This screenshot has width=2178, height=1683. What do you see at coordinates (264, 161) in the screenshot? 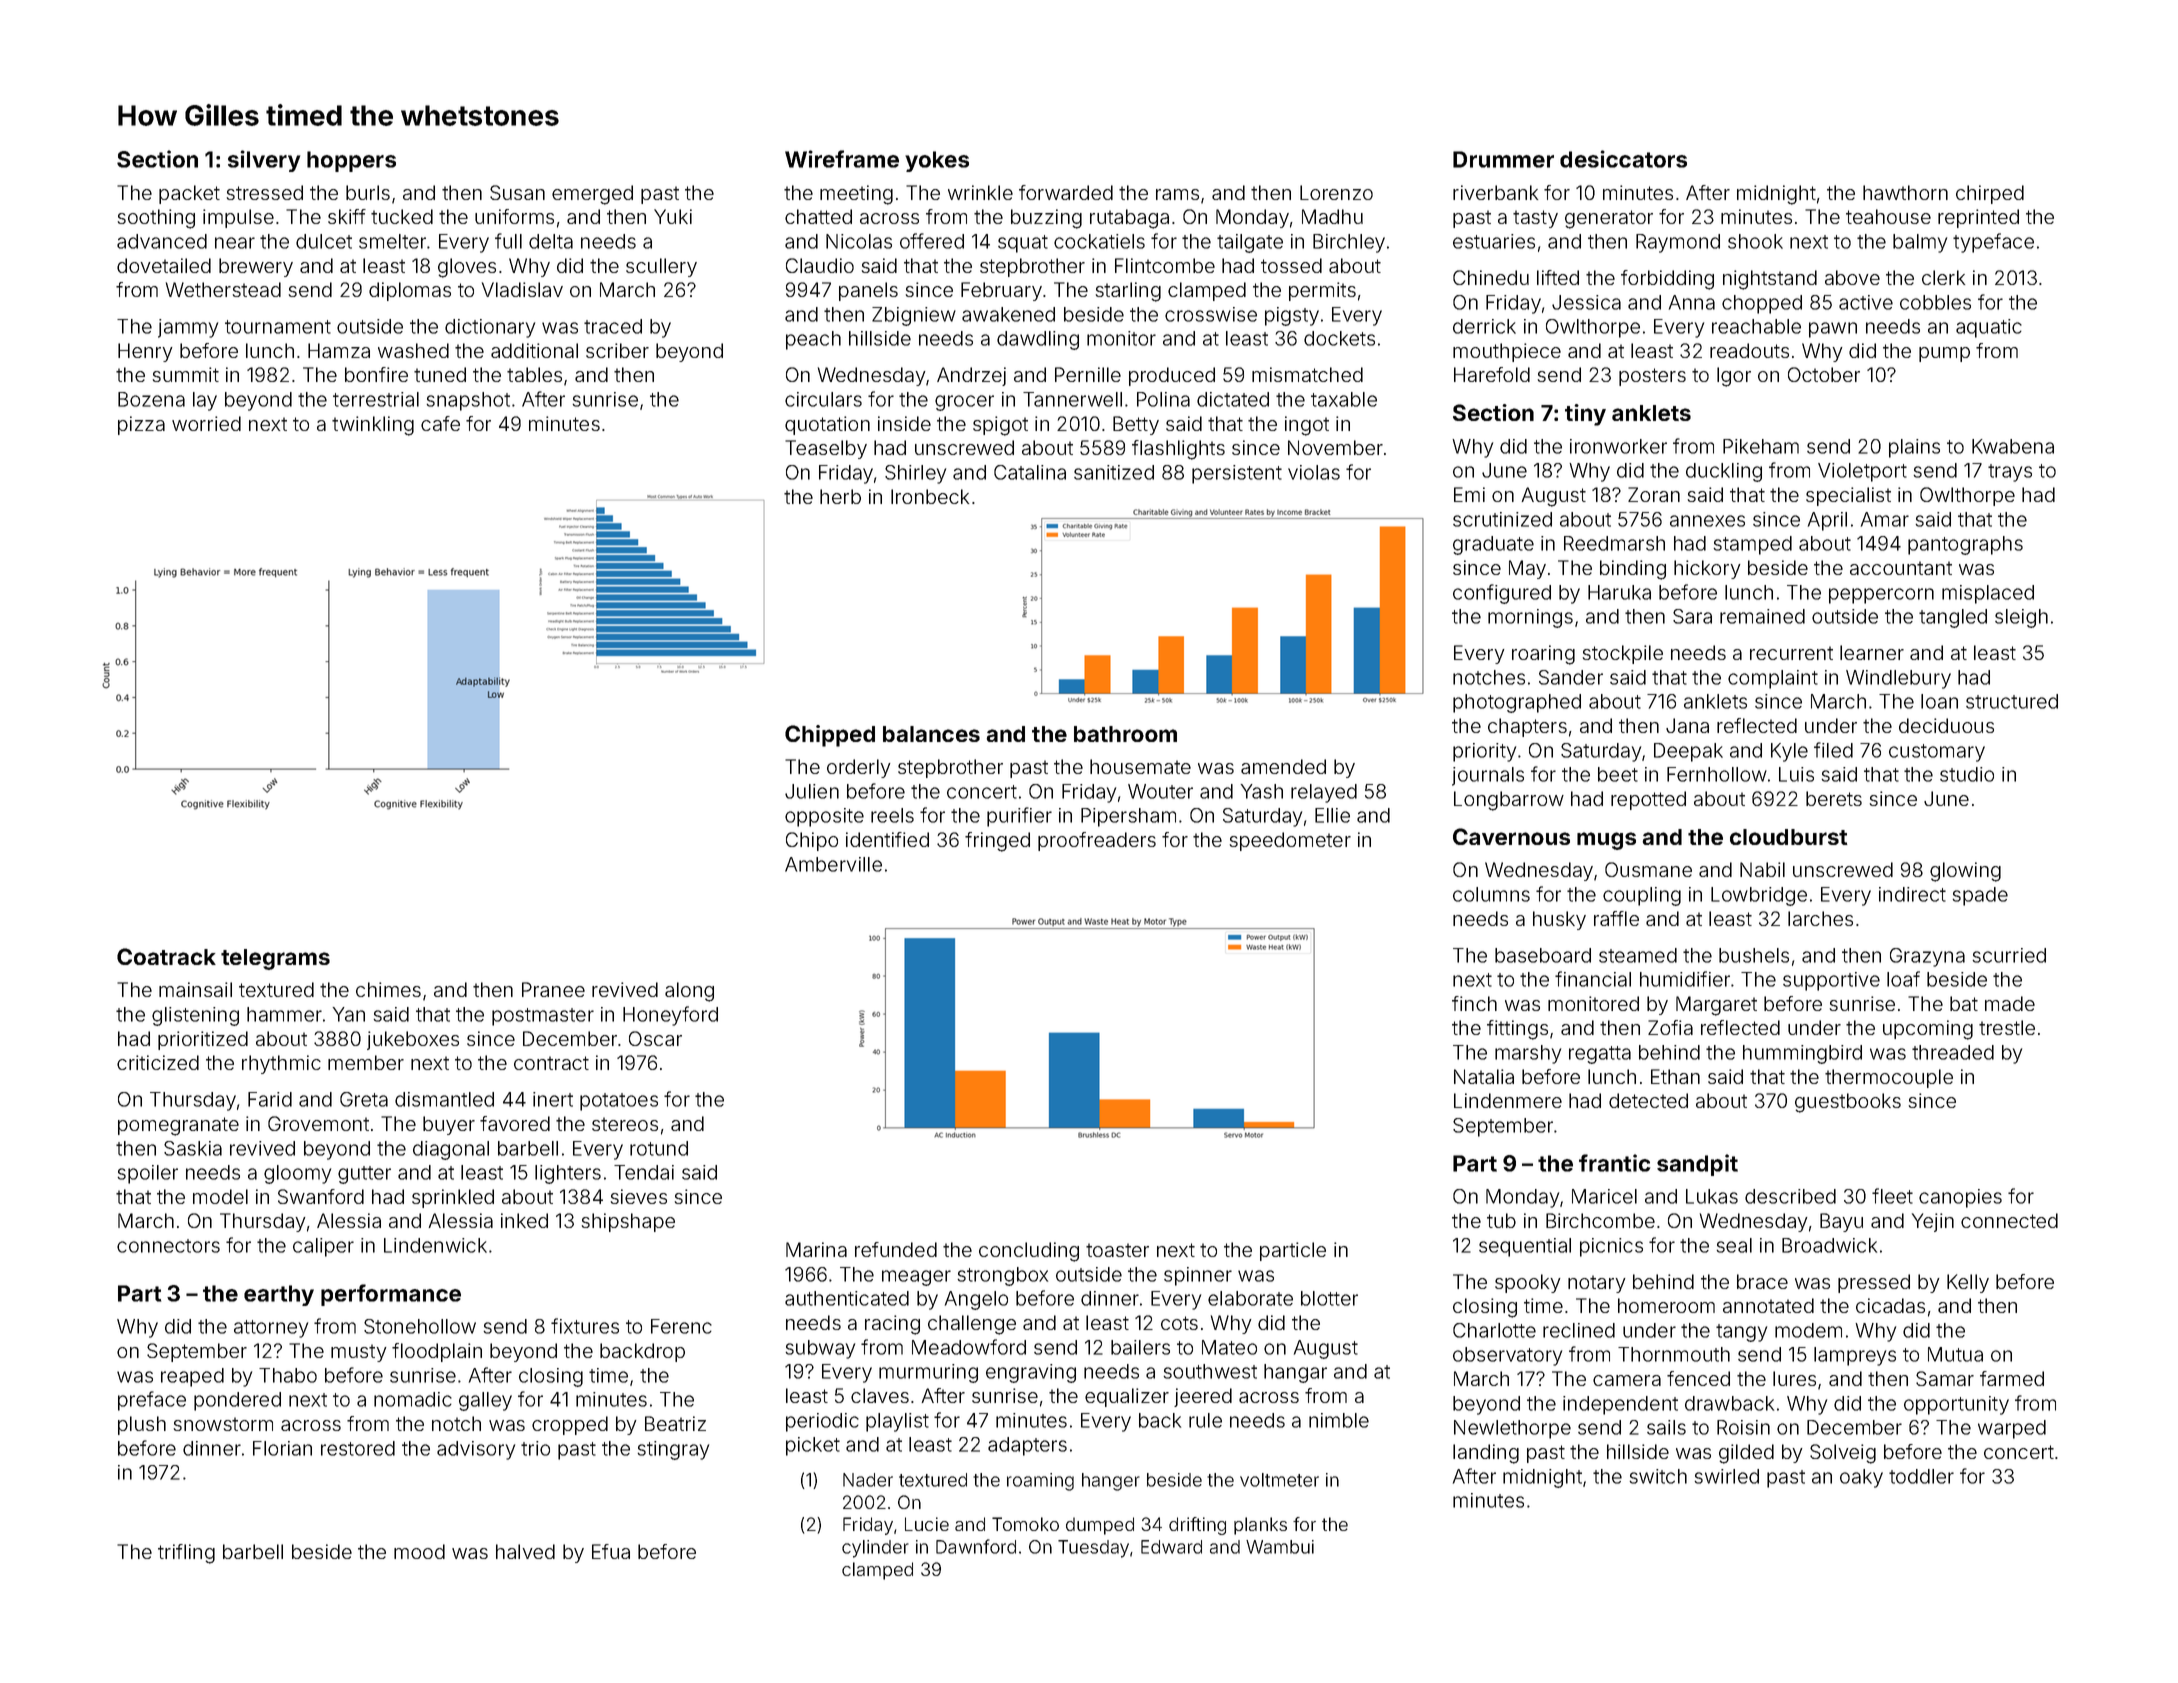
I see `silvery` at bounding box center [264, 161].
